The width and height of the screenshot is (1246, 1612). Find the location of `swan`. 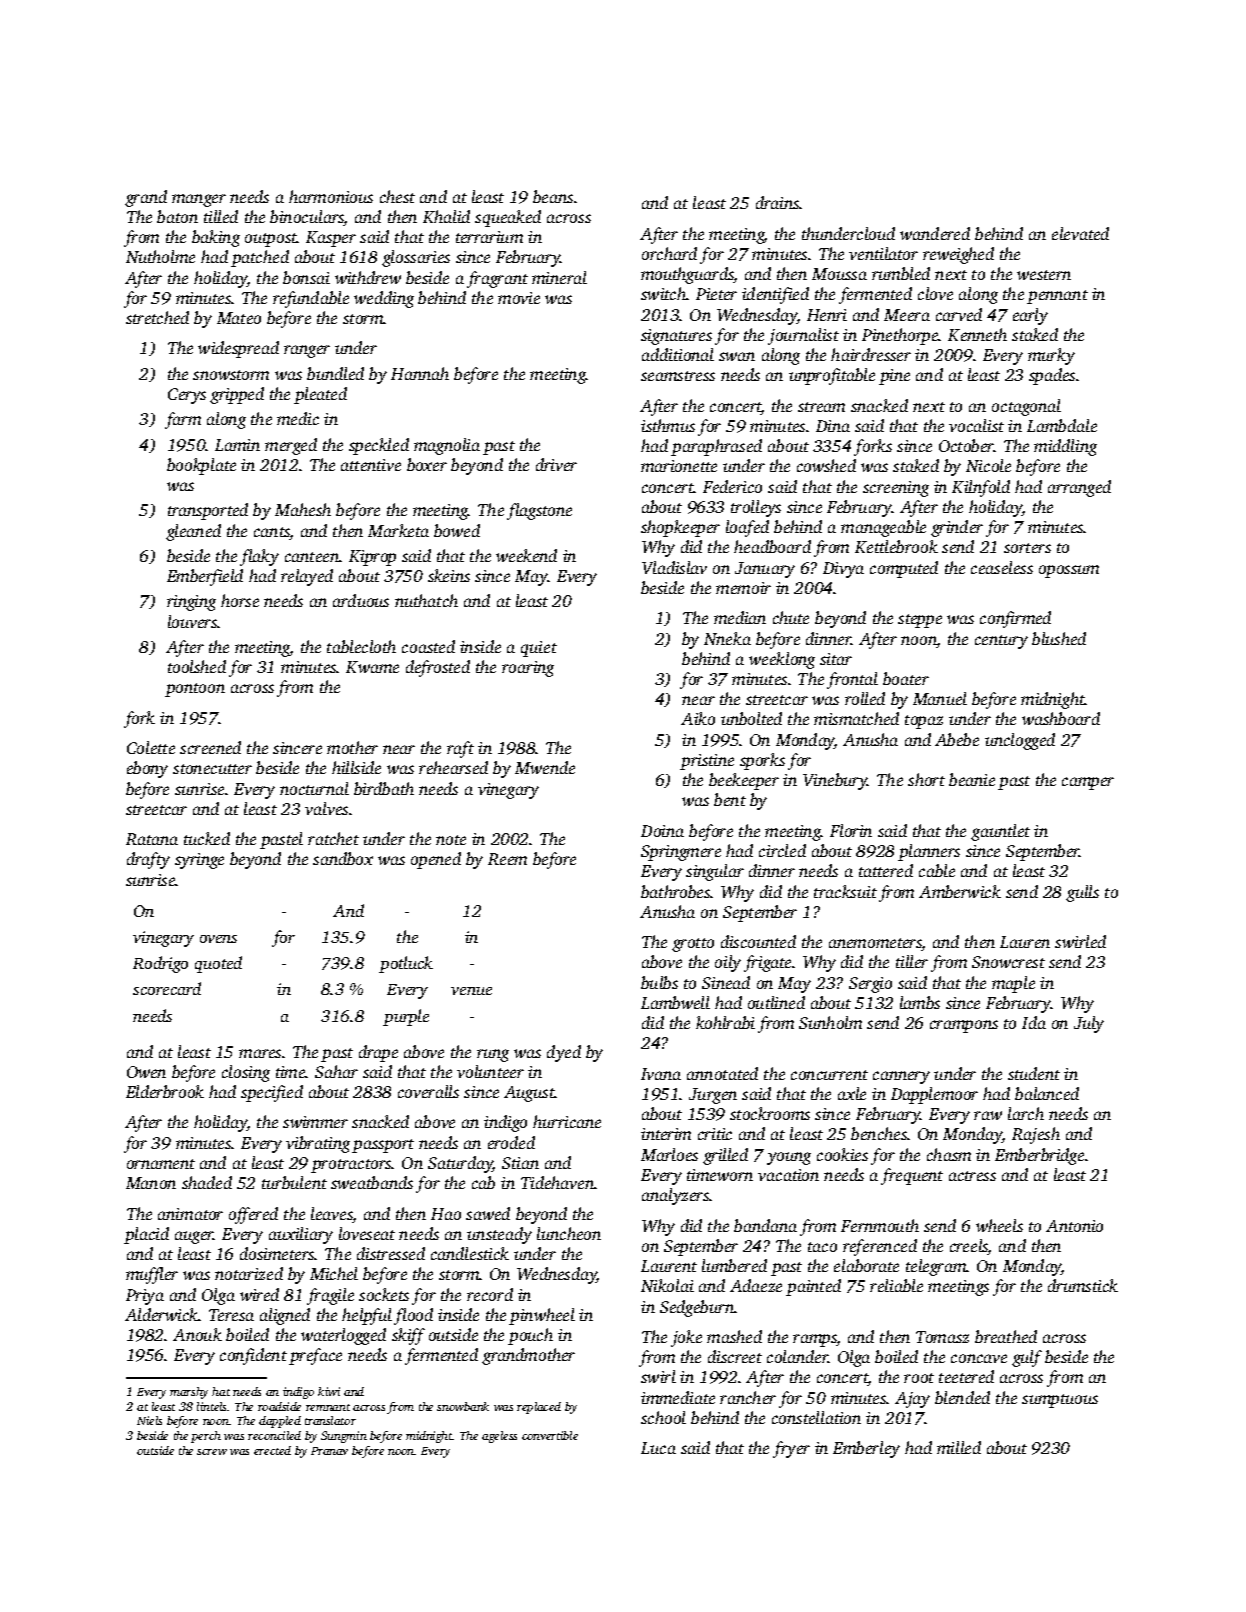

swan is located at coordinates (737, 356).
